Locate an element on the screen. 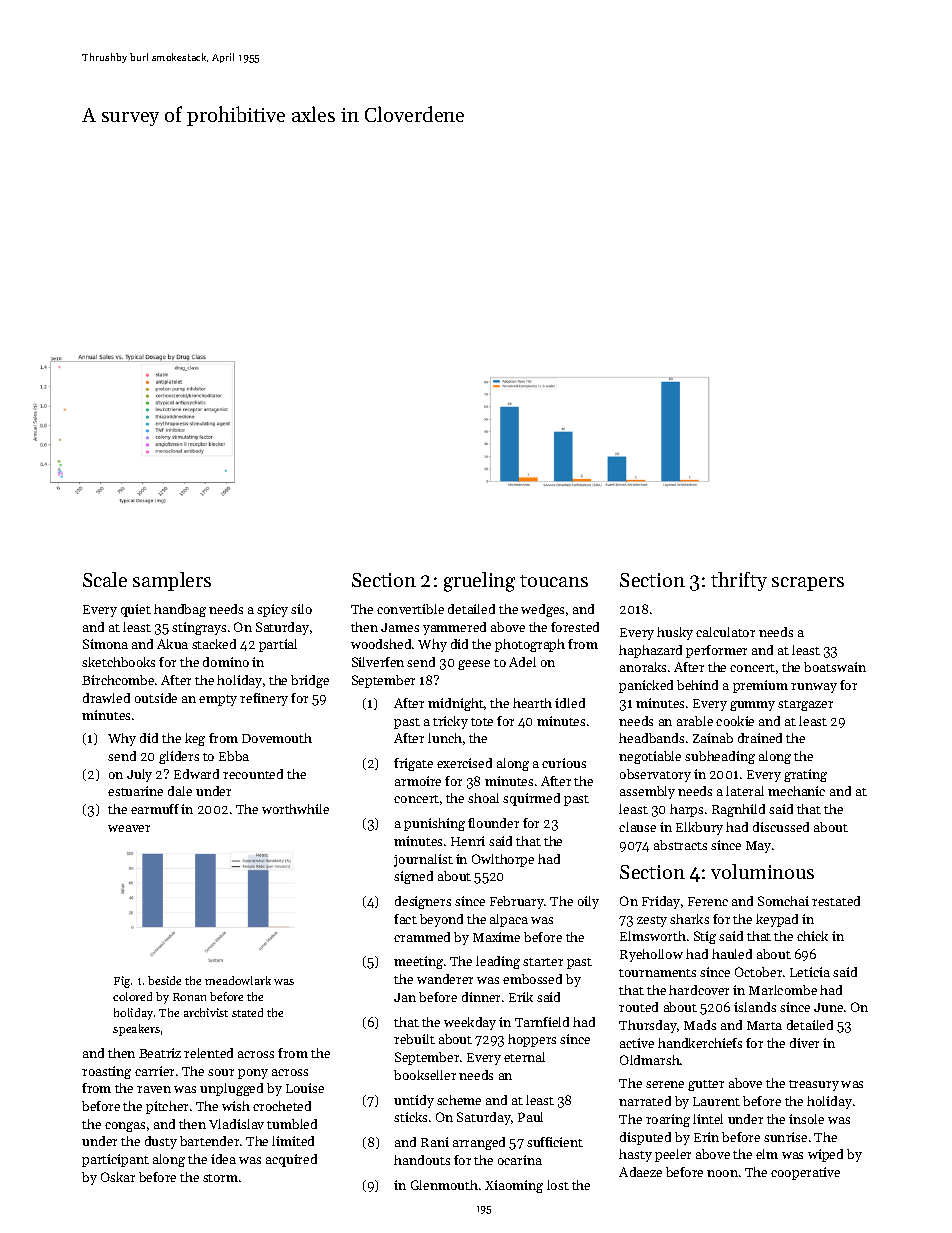 The width and height of the screenshot is (952, 1233). oily is located at coordinates (588, 902).
